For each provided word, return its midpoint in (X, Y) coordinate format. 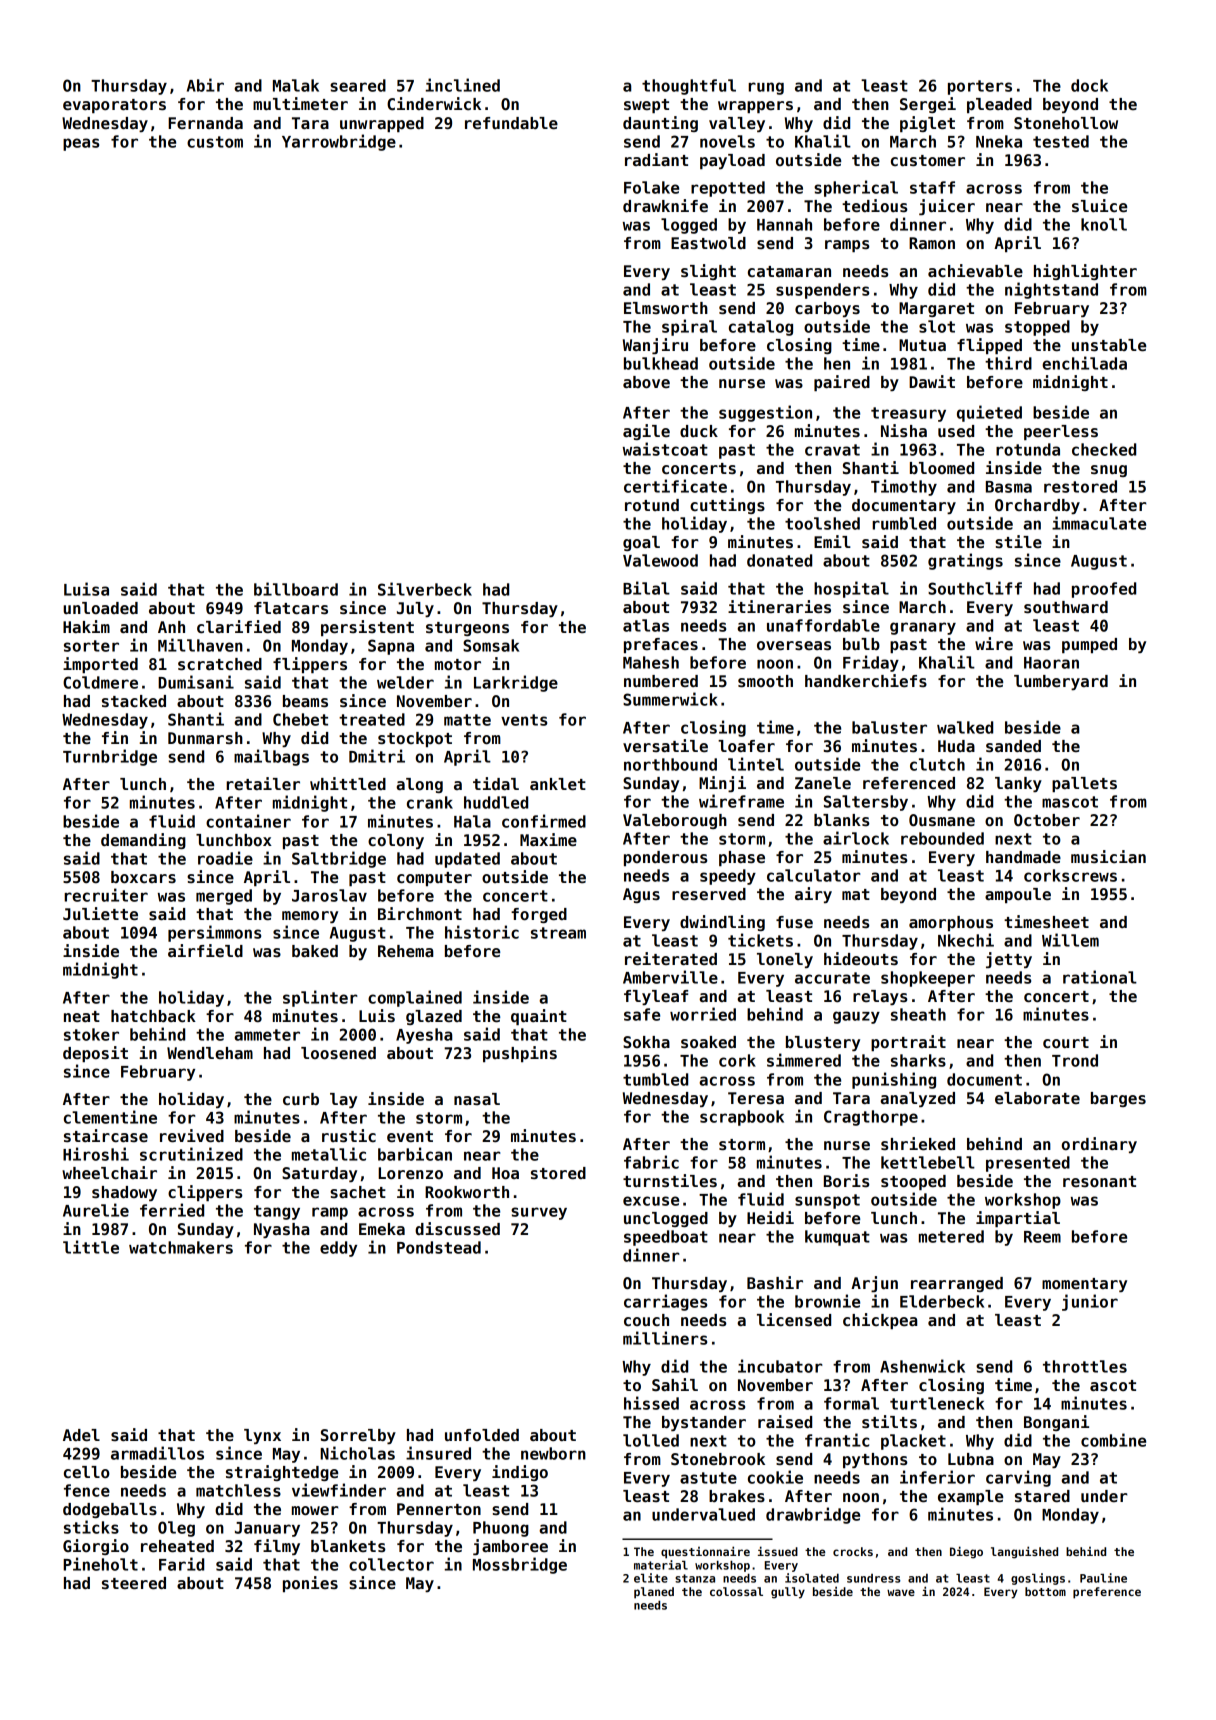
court (1066, 1043)
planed (654, 1593)
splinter (320, 998)
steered (134, 1583)
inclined (463, 85)
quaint (539, 1017)
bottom (1045, 1591)
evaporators (114, 106)
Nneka (999, 141)
